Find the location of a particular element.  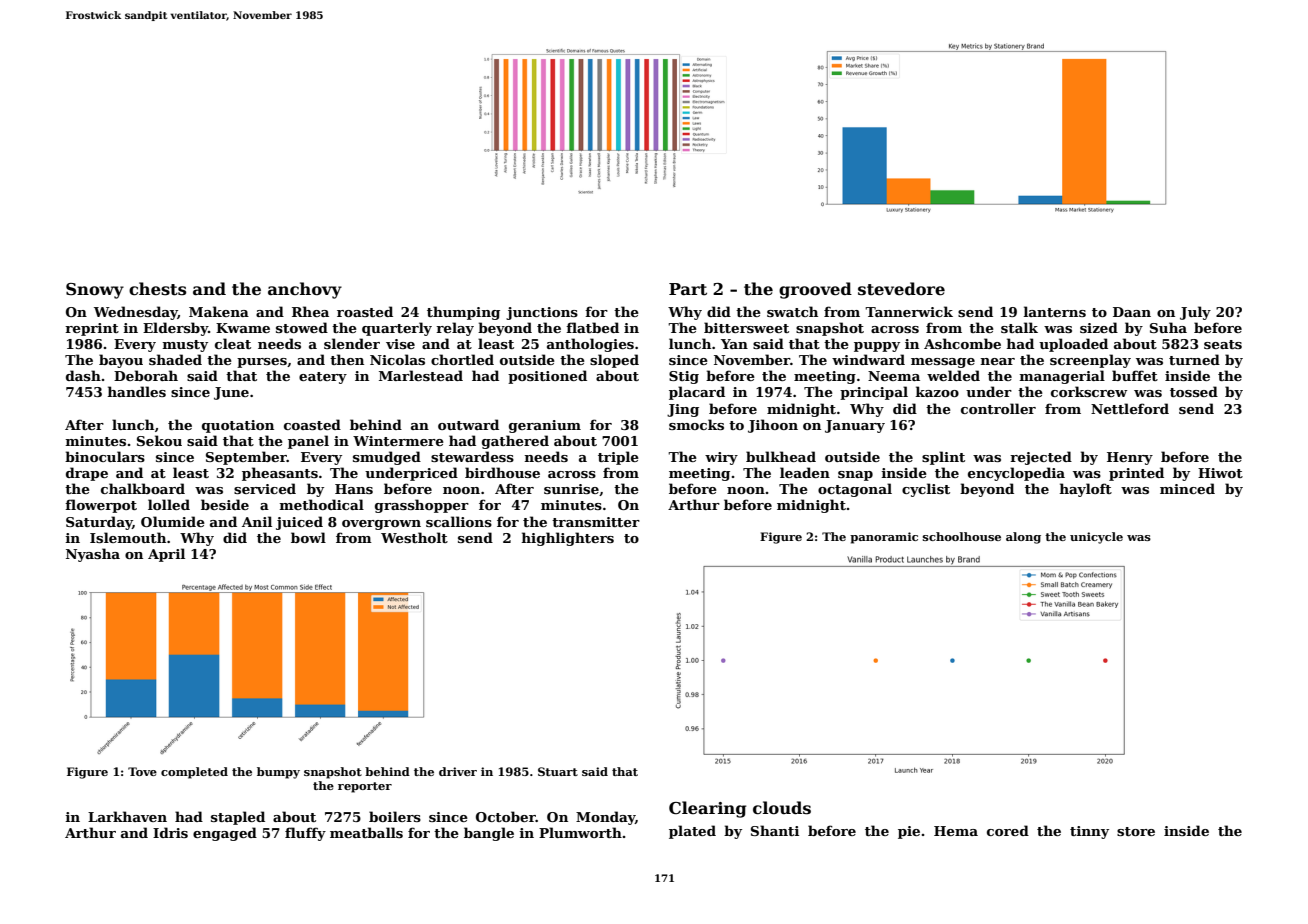

bowl is located at coordinates (308, 537).
